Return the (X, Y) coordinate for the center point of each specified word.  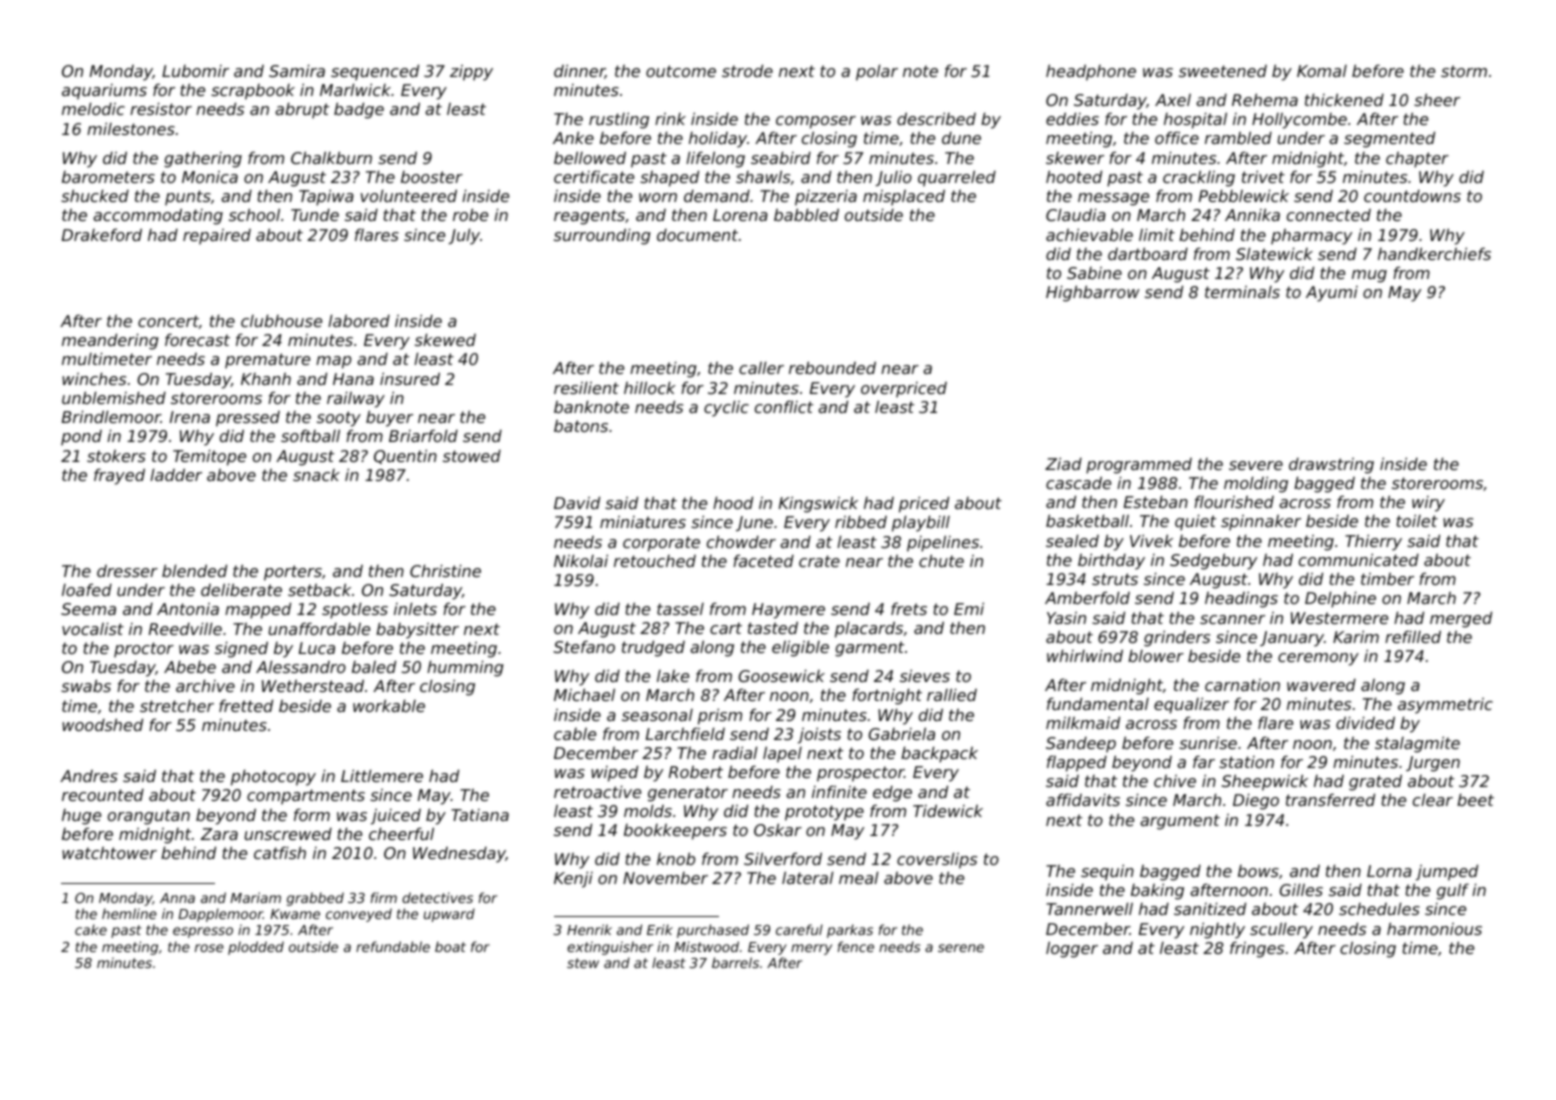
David (577, 502)
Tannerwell (1089, 908)
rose (209, 948)
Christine (445, 570)
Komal (1322, 71)
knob (676, 858)
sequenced (375, 72)
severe (1256, 465)
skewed (445, 339)
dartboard (1148, 253)
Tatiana (480, 815)
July (464, 236)
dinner (579, 71)
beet (1475, 799)
